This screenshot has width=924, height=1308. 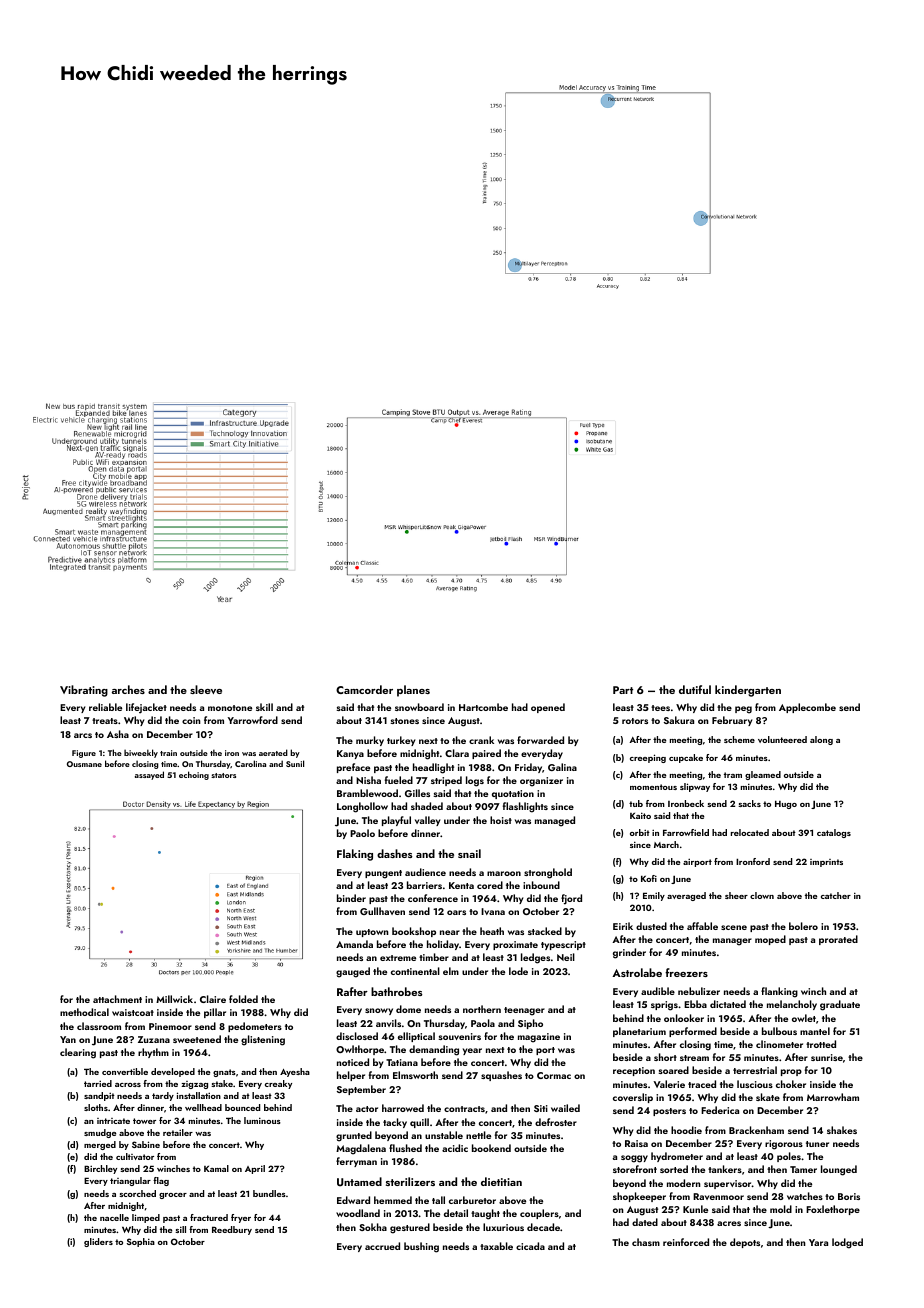 What do you see at coordinates (734, 927) in the screenshot?
I see `scene` at bounding box center [734, 927].
